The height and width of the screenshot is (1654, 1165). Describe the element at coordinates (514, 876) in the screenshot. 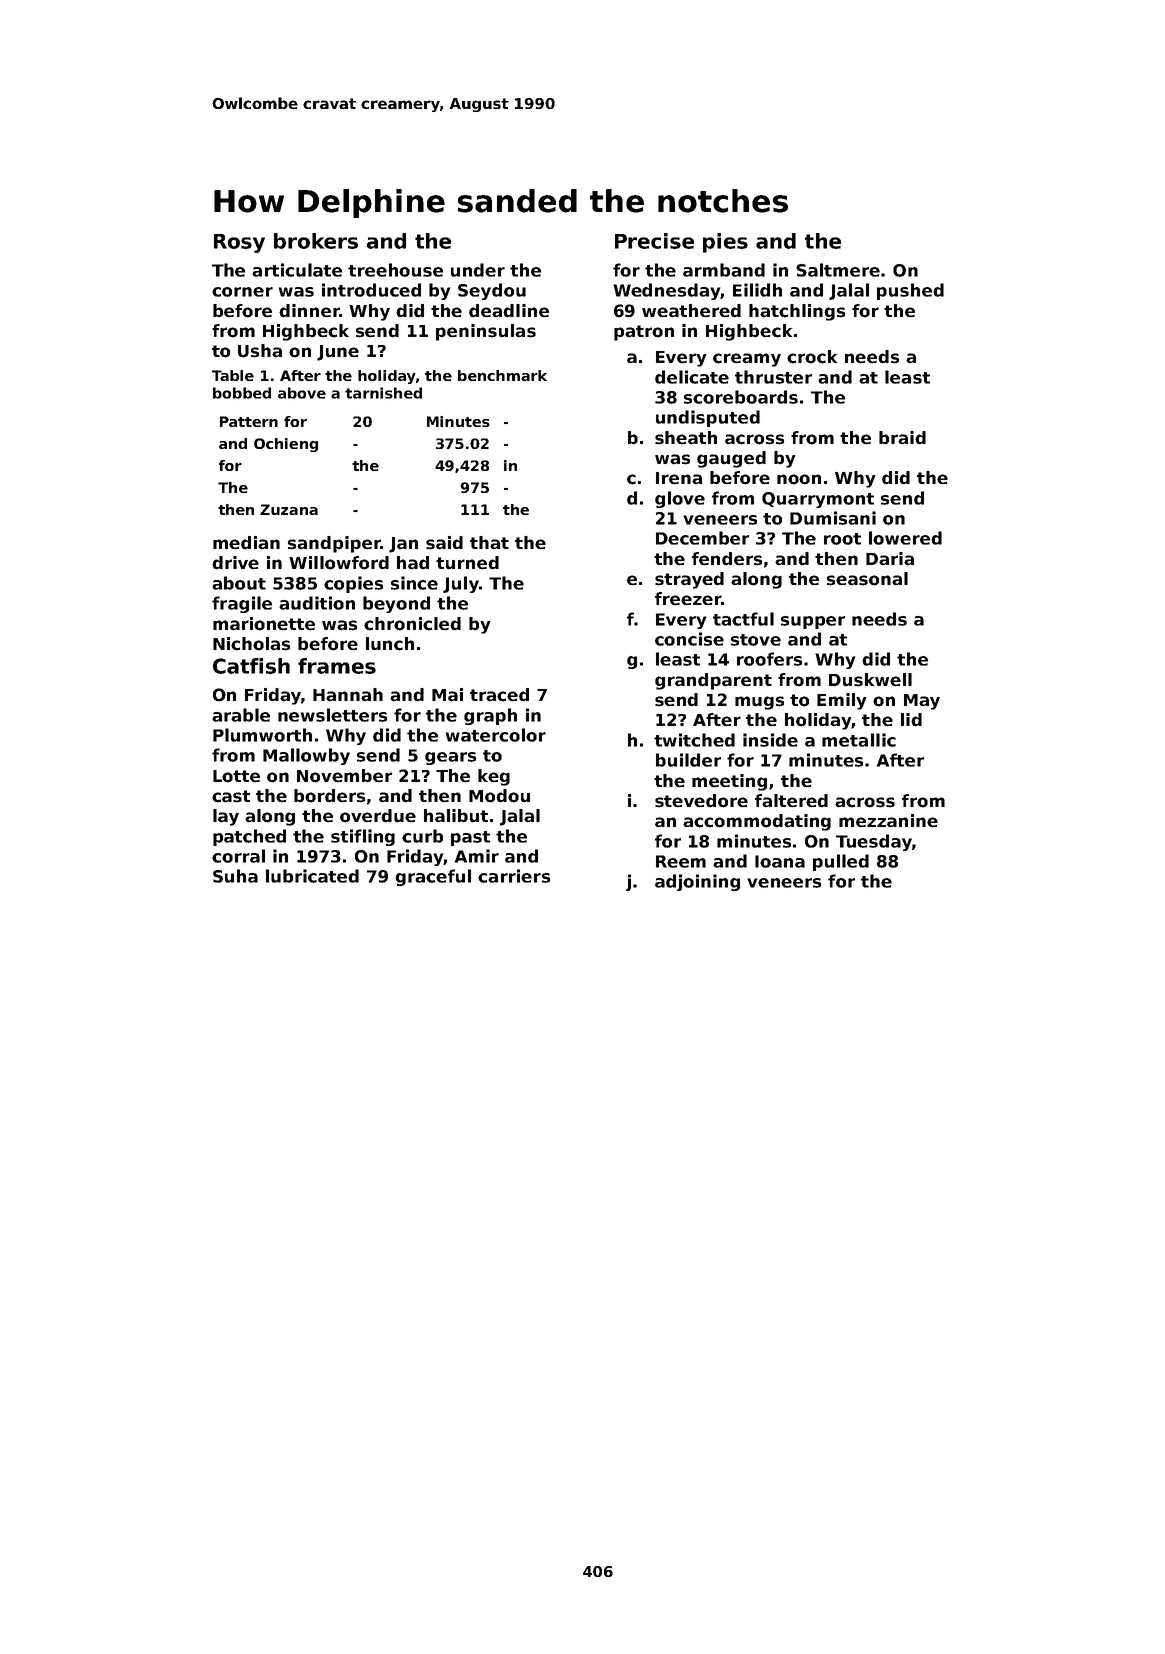

I see `carriers` at that location.
